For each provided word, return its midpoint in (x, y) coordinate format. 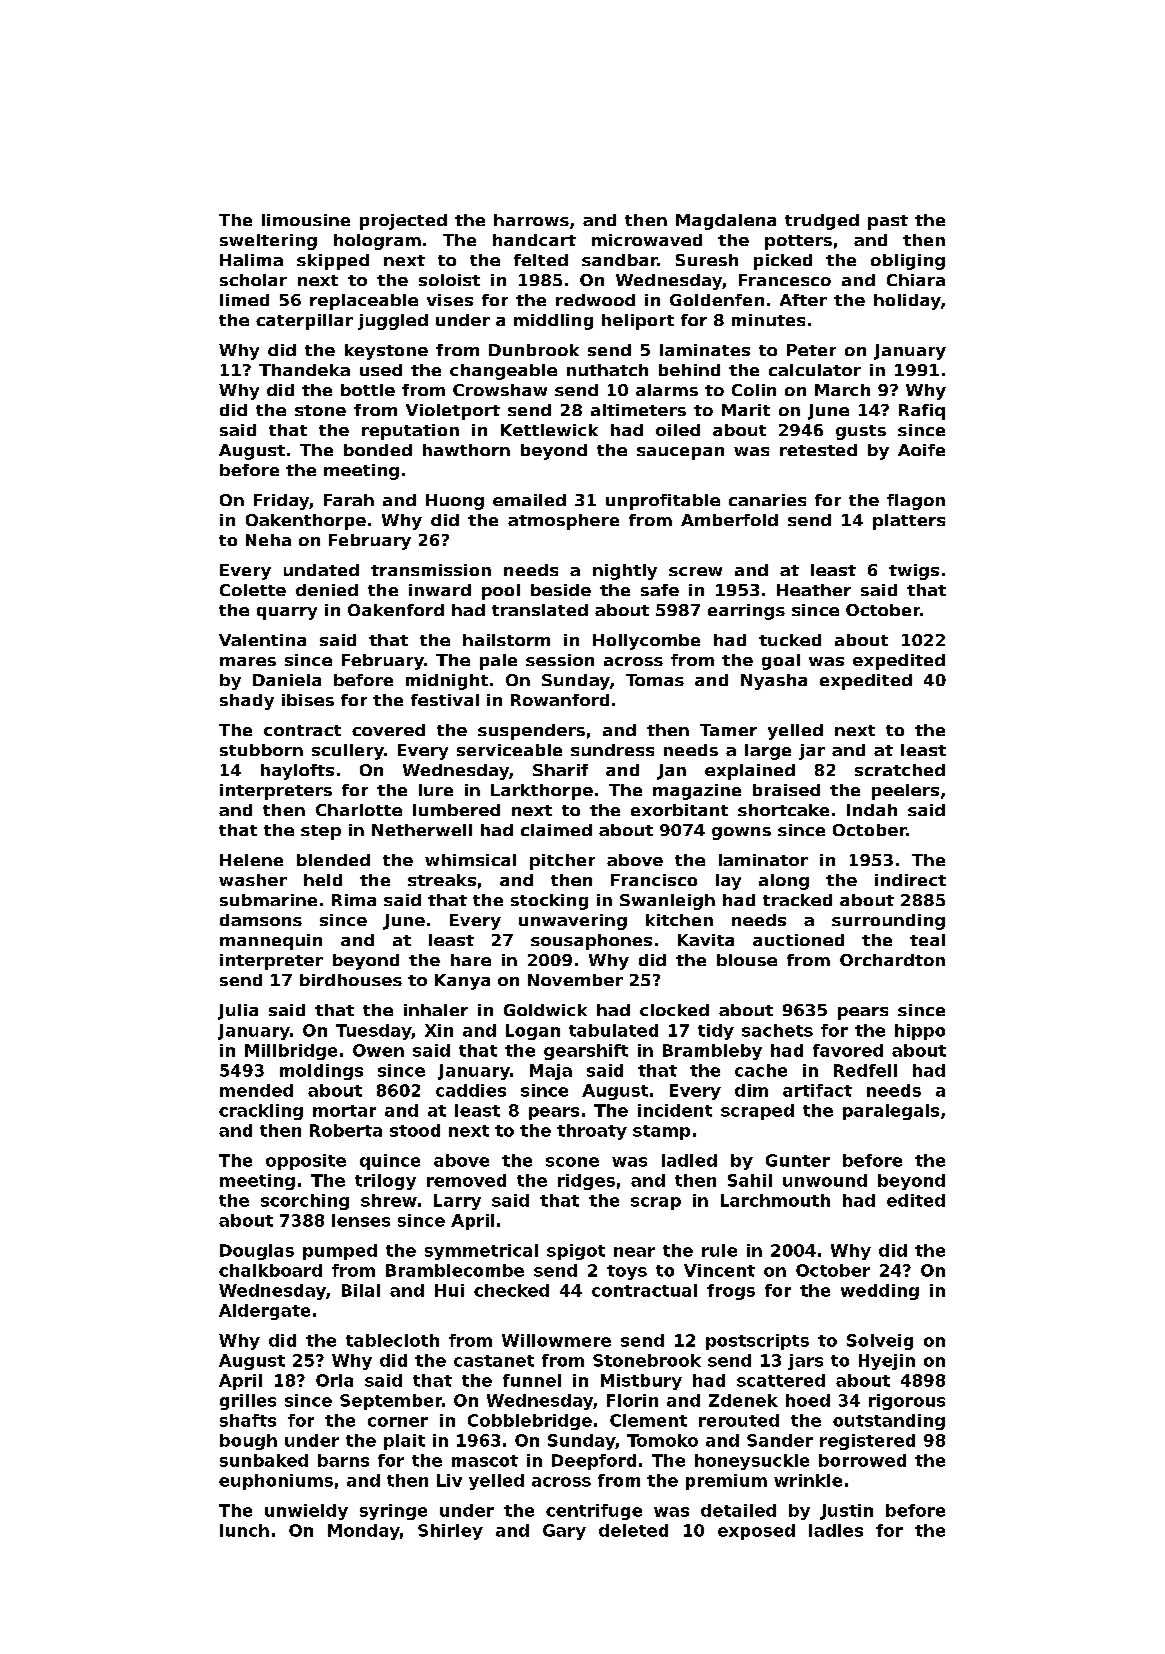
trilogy (385, 1182)
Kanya (462, 982)
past (888, 222)
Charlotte (359, 810)
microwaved (647, 240)
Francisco (654, 880)
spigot (576, 1252)
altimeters (638, 410)
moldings (321, 1072)
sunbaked (264, 1460)
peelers (905, 792)
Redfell (865, 1070)
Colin (754, 390)
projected (403, 222)
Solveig (880, 1342)
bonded (378, 450)
